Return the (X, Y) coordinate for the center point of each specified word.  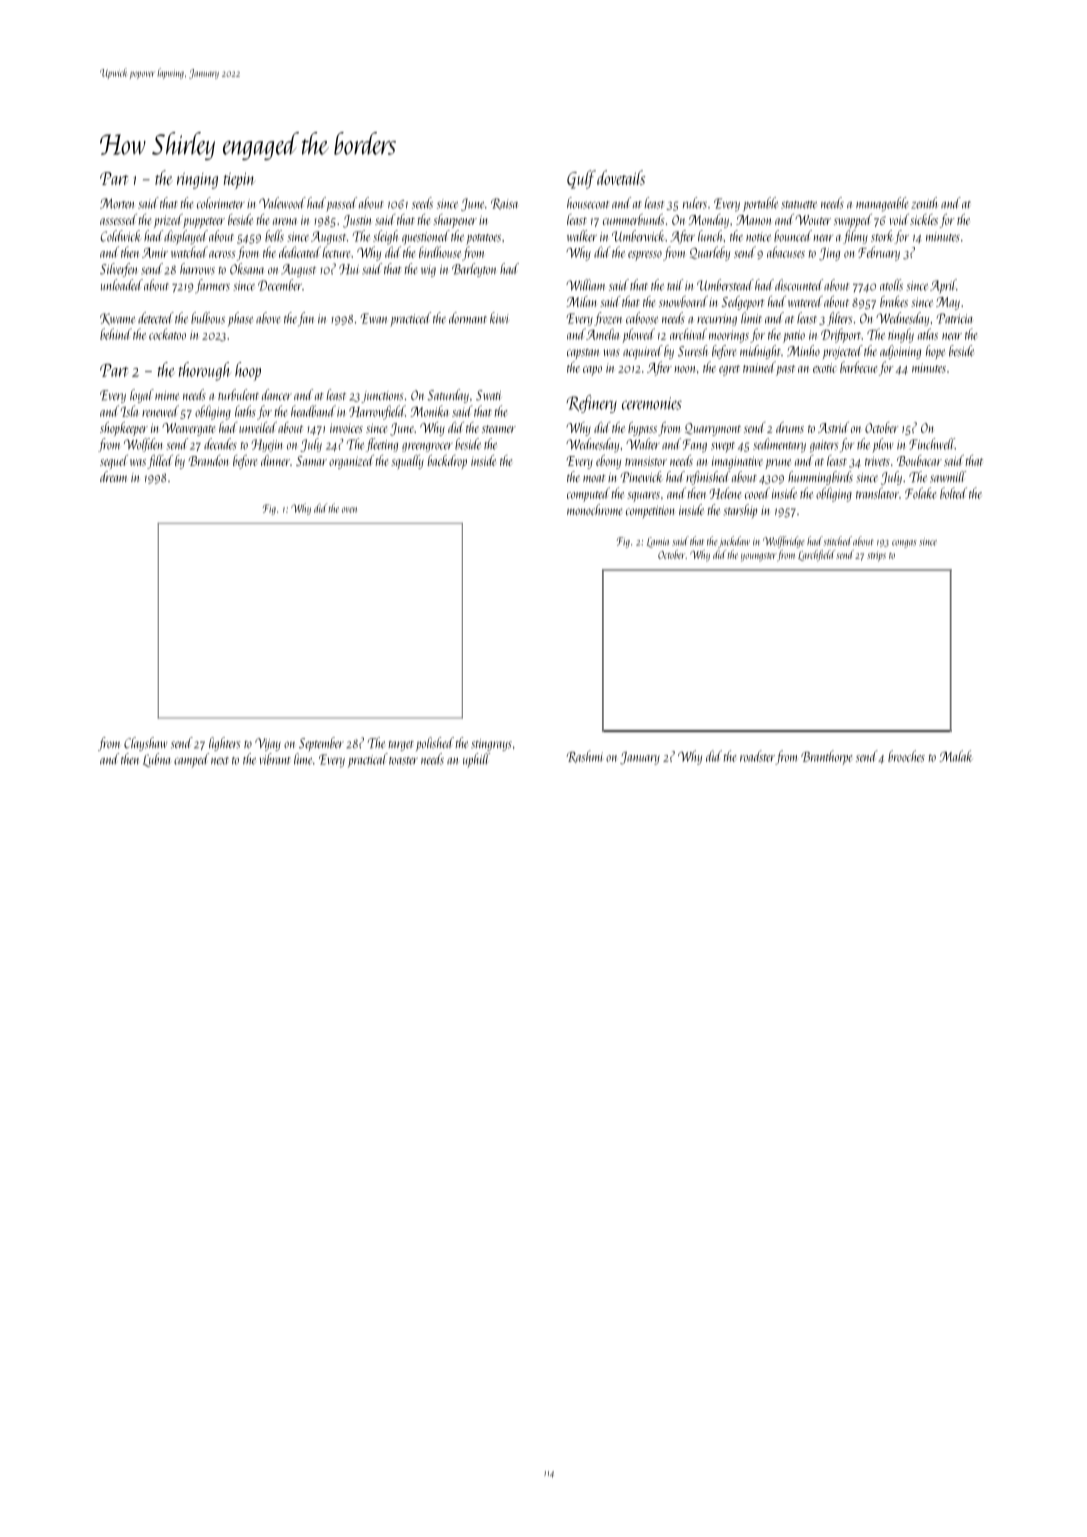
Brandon (208, 460)
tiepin (239, 181)
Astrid (833, 427)
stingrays (491, 745)
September (321, 744)
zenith (924, 203)
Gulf (581, 179)
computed (588, 494)
